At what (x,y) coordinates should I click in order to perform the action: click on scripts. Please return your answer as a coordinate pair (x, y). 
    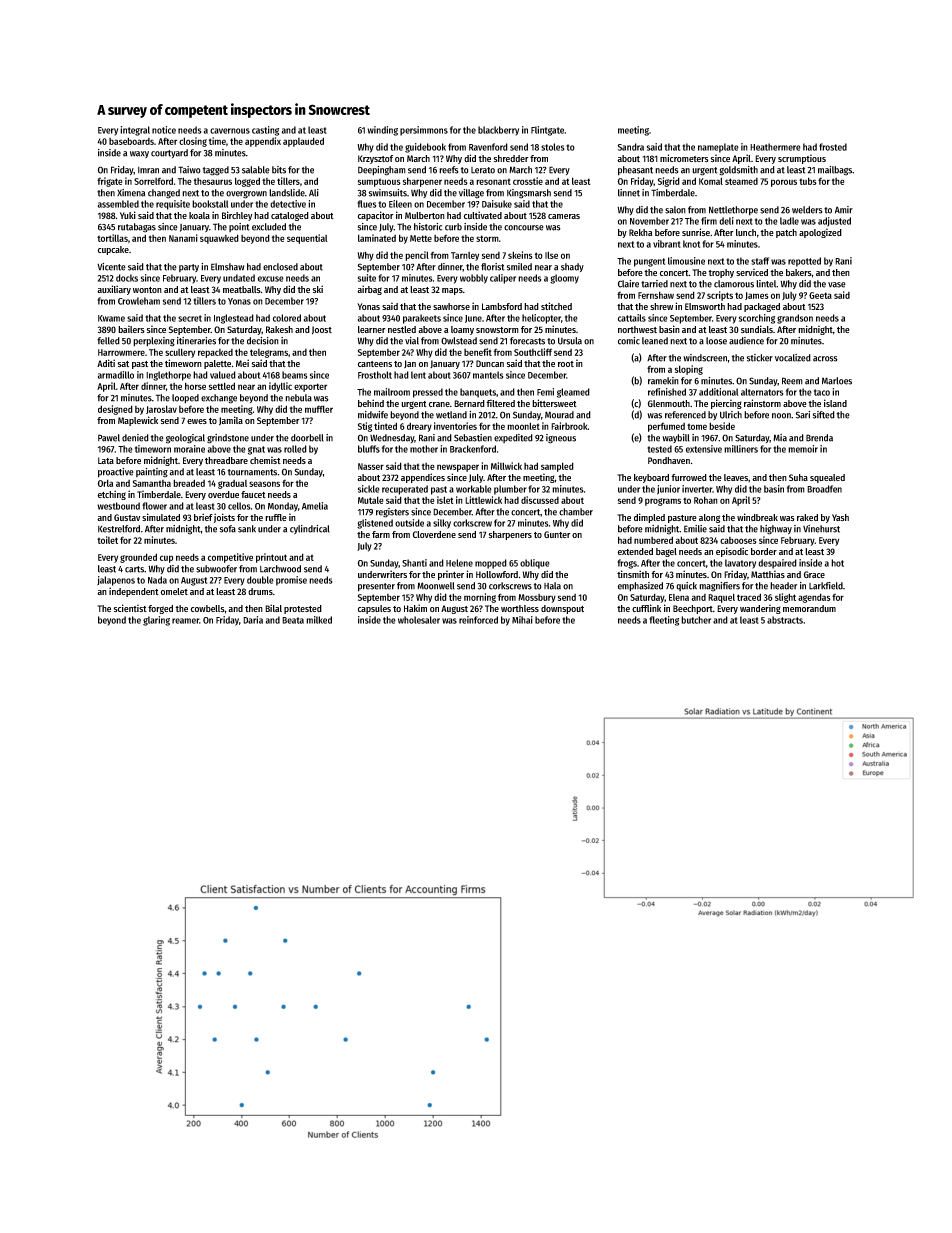
    Looking at the image, I should click on (720, 296).
